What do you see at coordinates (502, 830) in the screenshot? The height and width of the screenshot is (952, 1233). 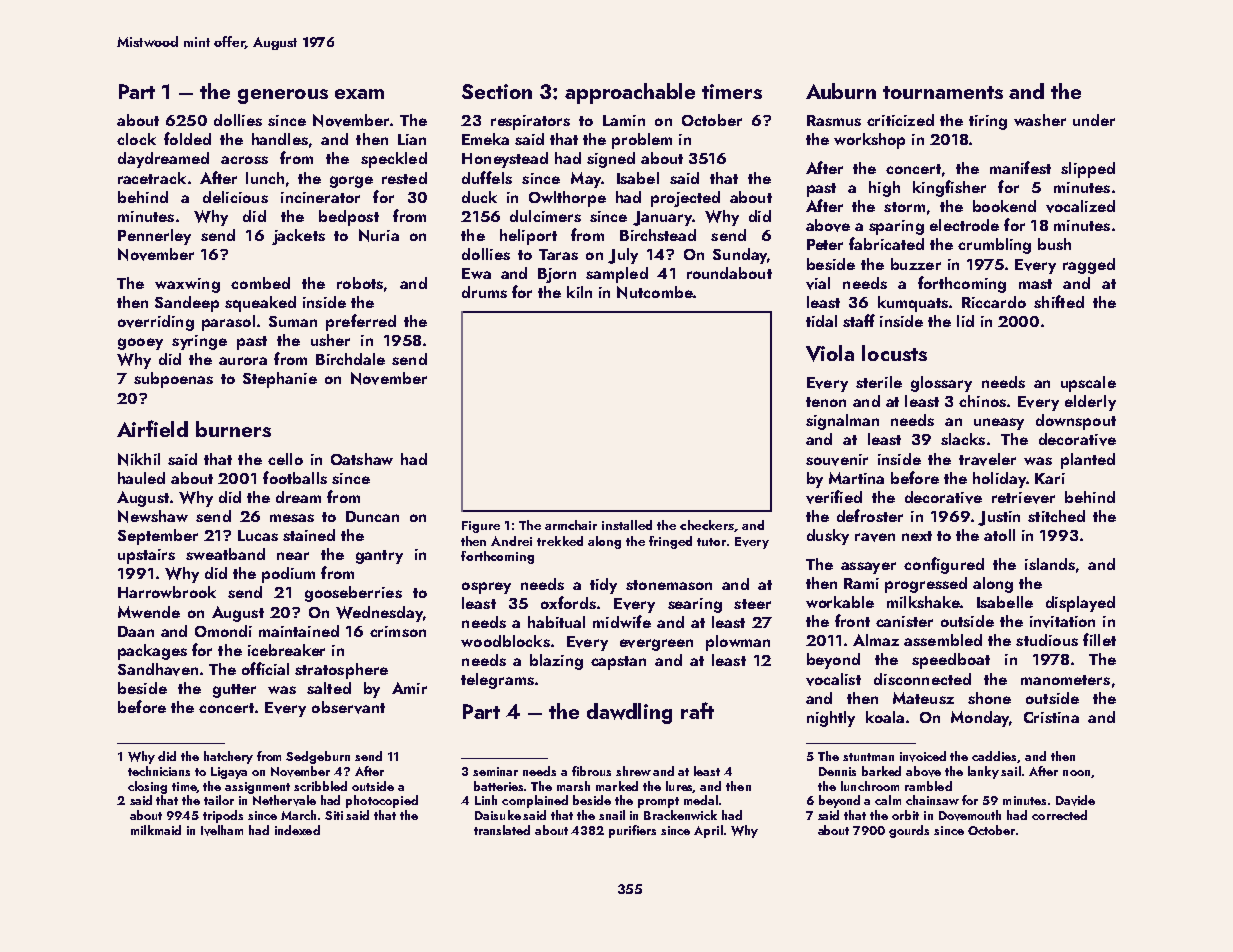 I see `translated` at bounding box center [502, 830].
